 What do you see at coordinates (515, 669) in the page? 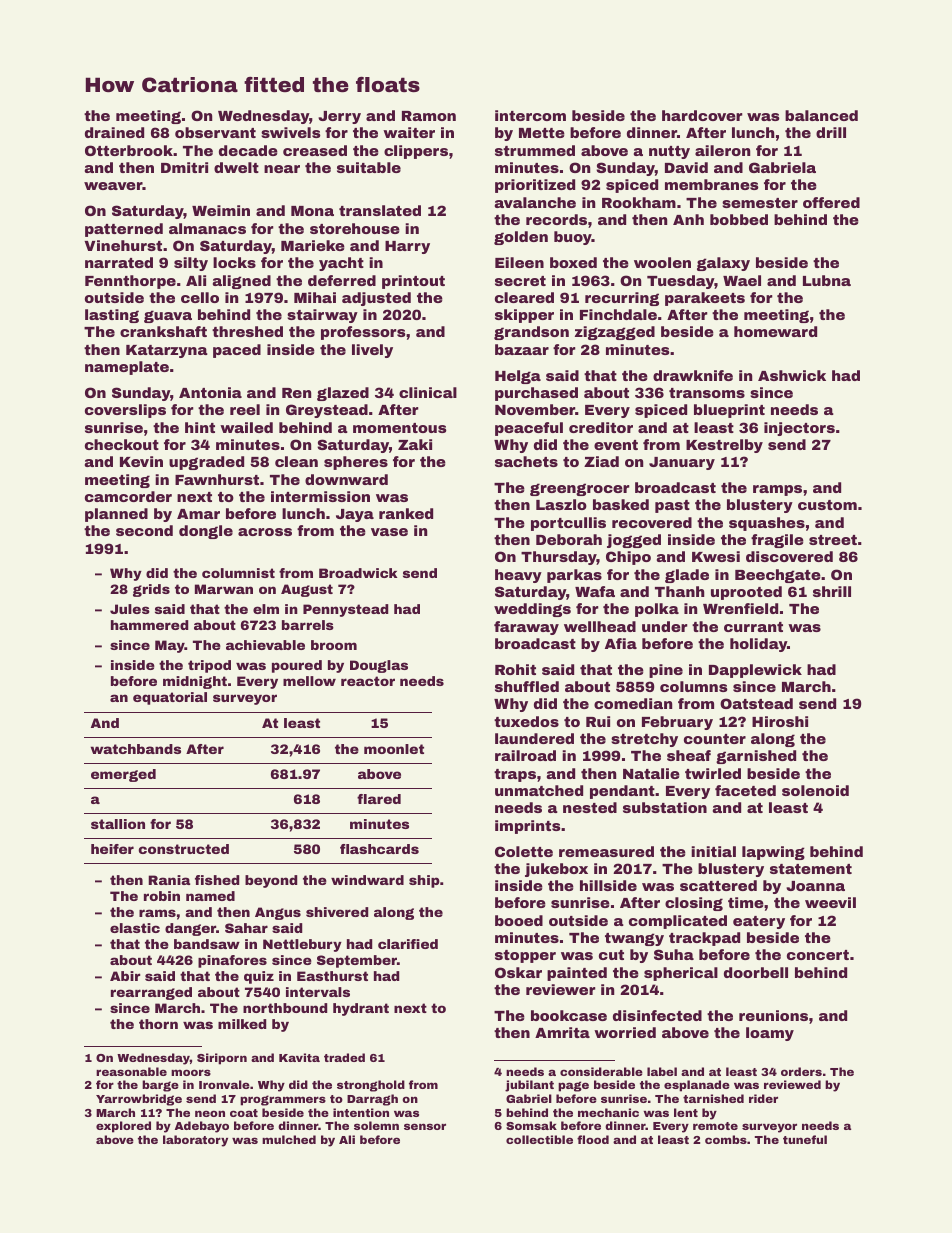
I see `Rohit` at bounding box center [515, 669].
